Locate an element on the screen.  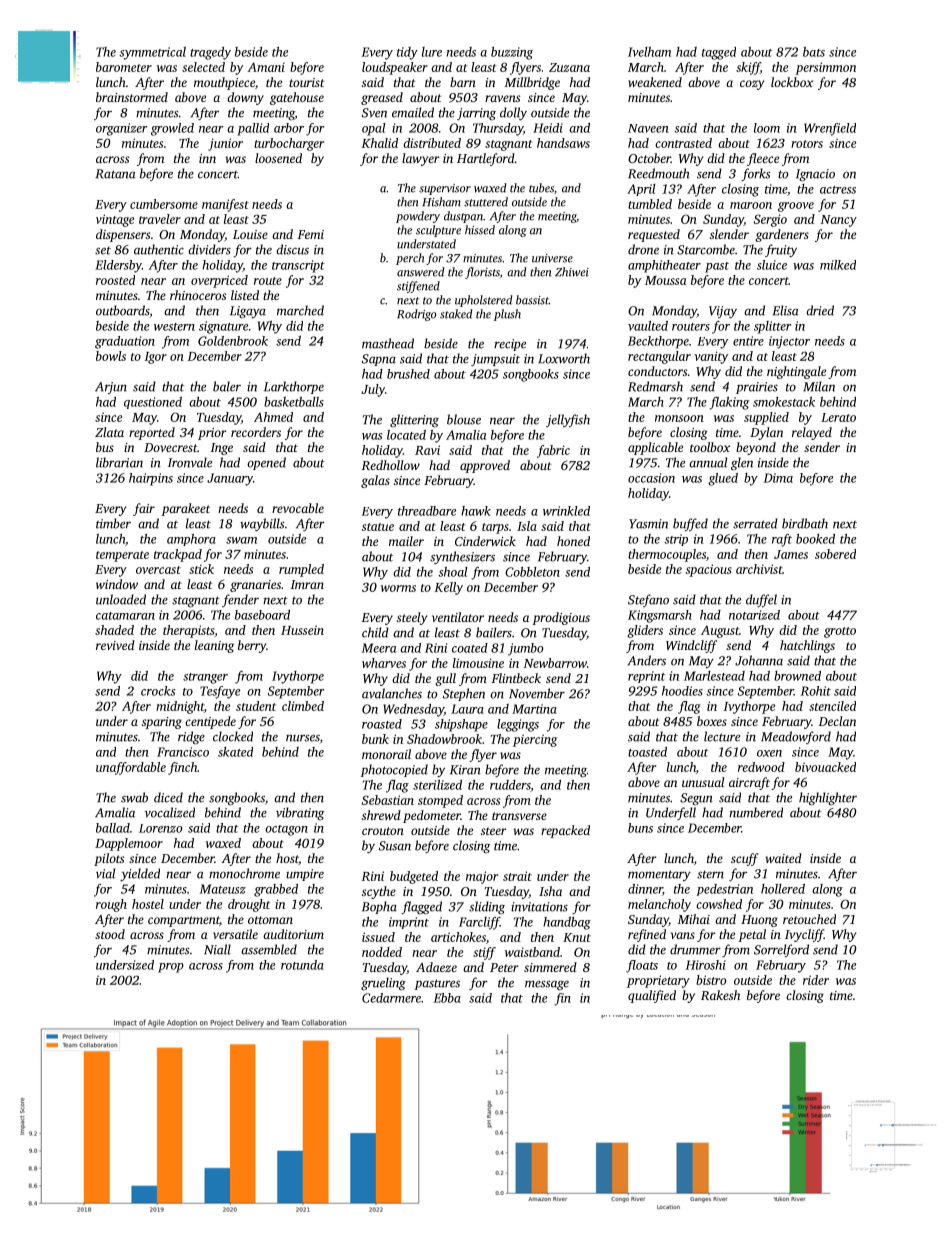
budgeted is located at coordinates (414, 877).
